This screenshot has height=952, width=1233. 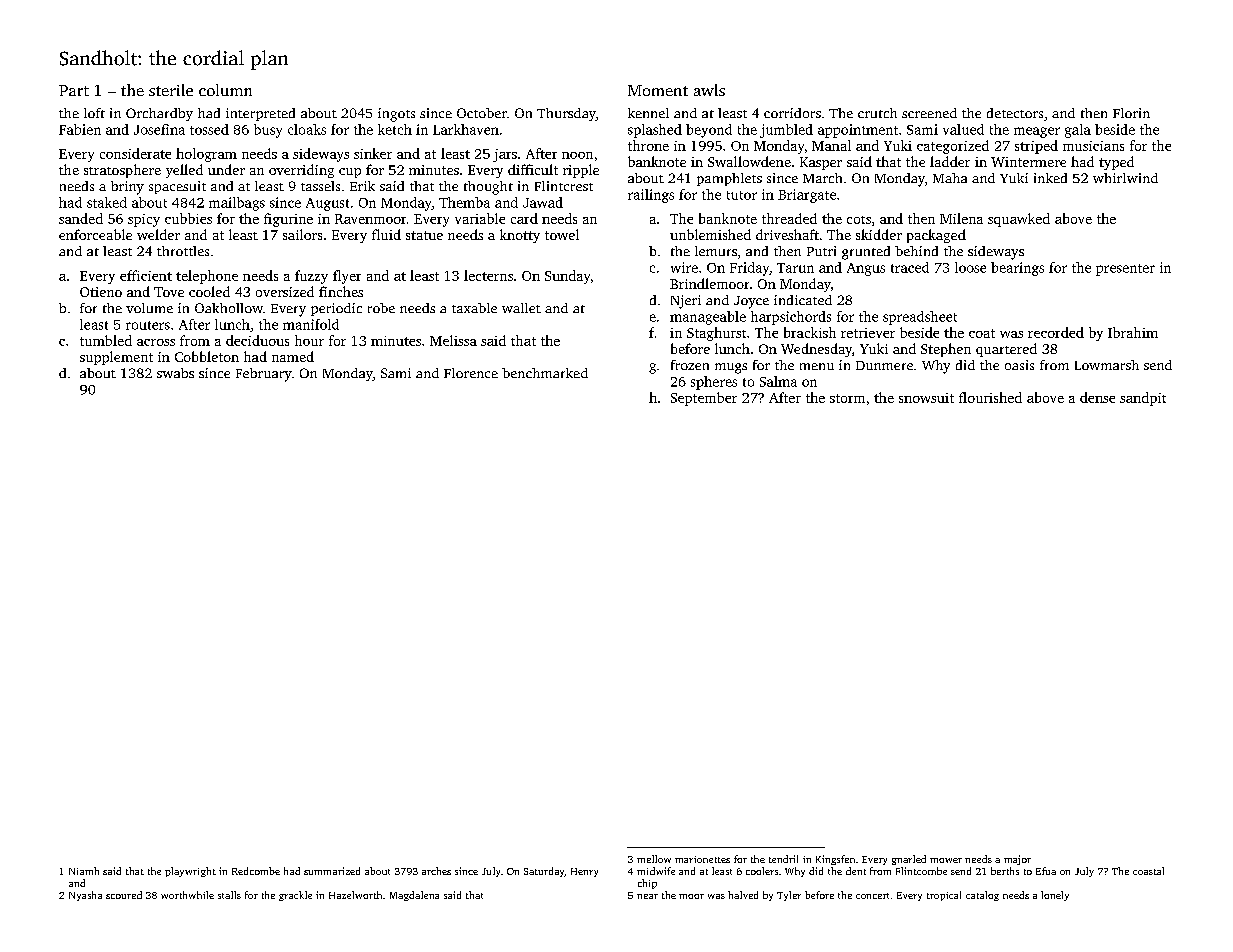 I want to click on September, so click(x=704, y=399).
